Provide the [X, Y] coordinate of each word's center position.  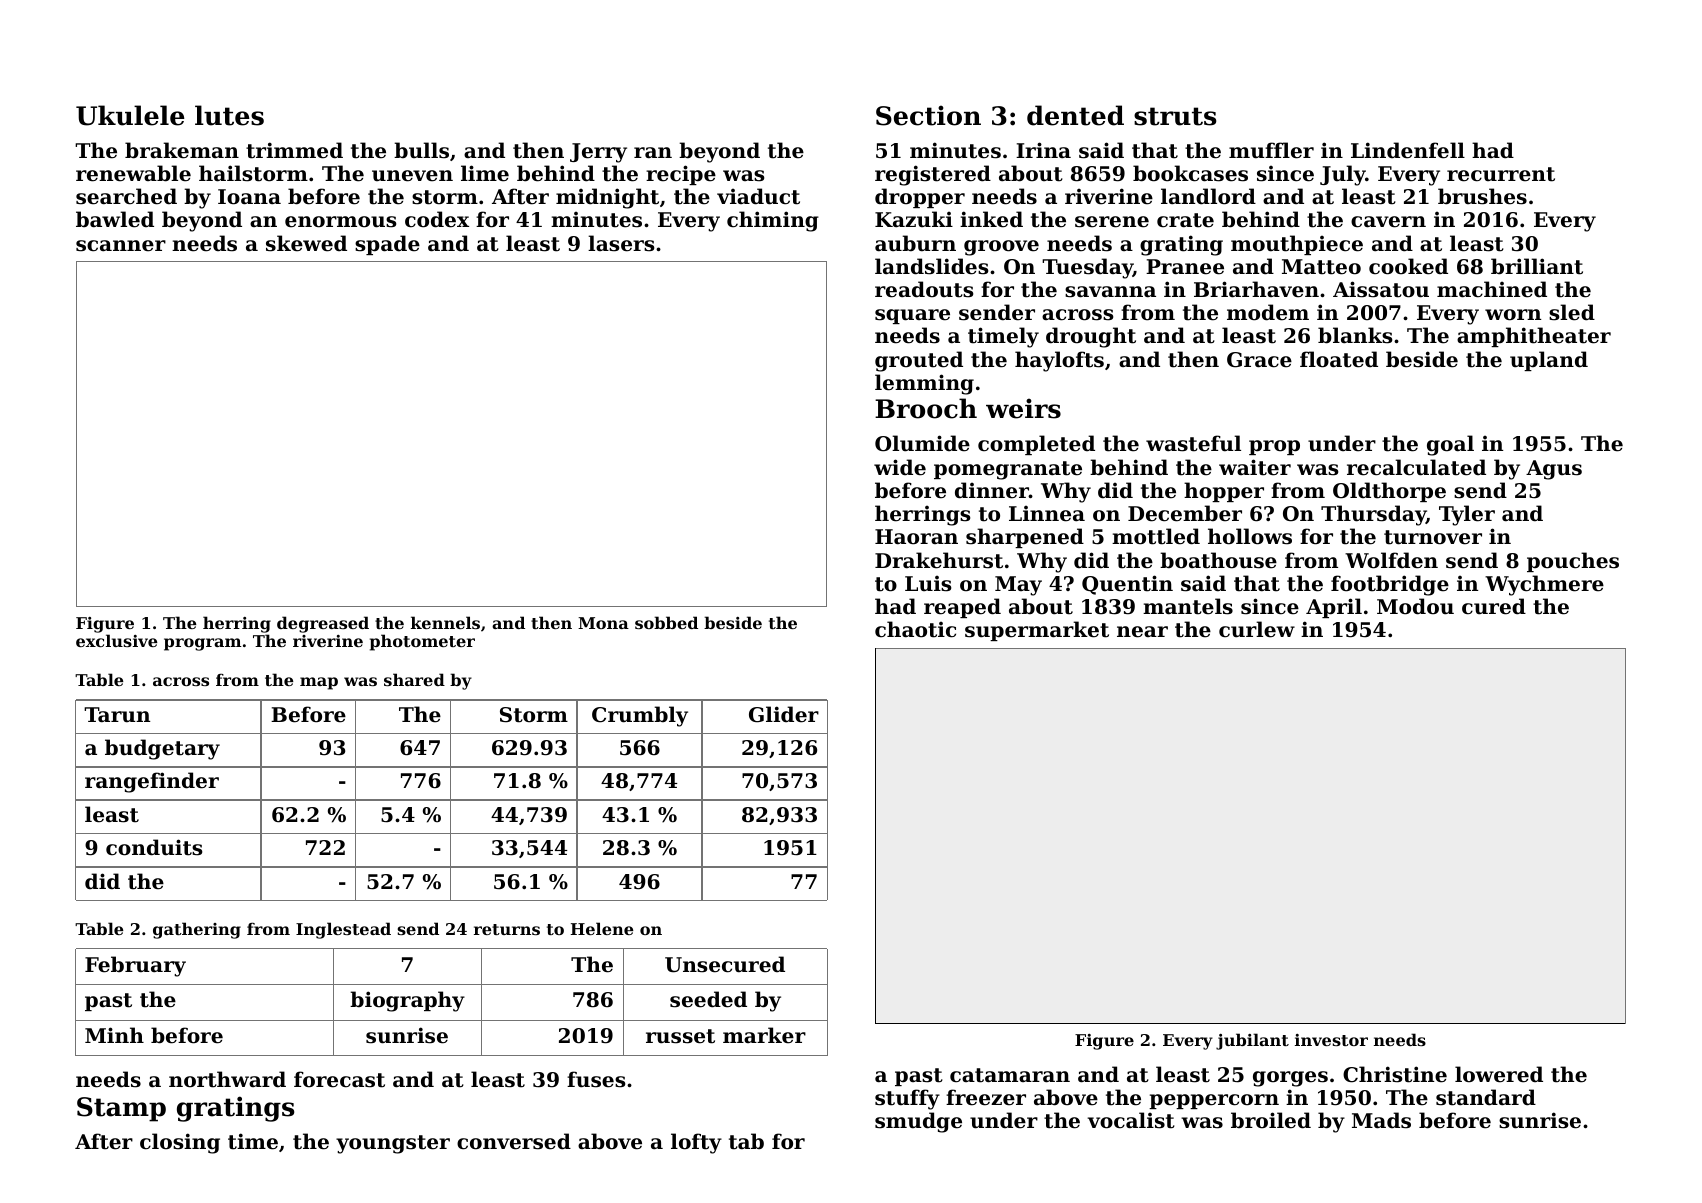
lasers [621, 243]
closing [180, 1143]
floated [1339, 359]
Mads [1381, 1120]
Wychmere [1544, 585]
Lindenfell [1408, 150]
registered [933, 175]
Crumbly [640, 716]
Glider [784, 714]
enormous [340, 222]
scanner [121, 246]
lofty [696, 1143]
